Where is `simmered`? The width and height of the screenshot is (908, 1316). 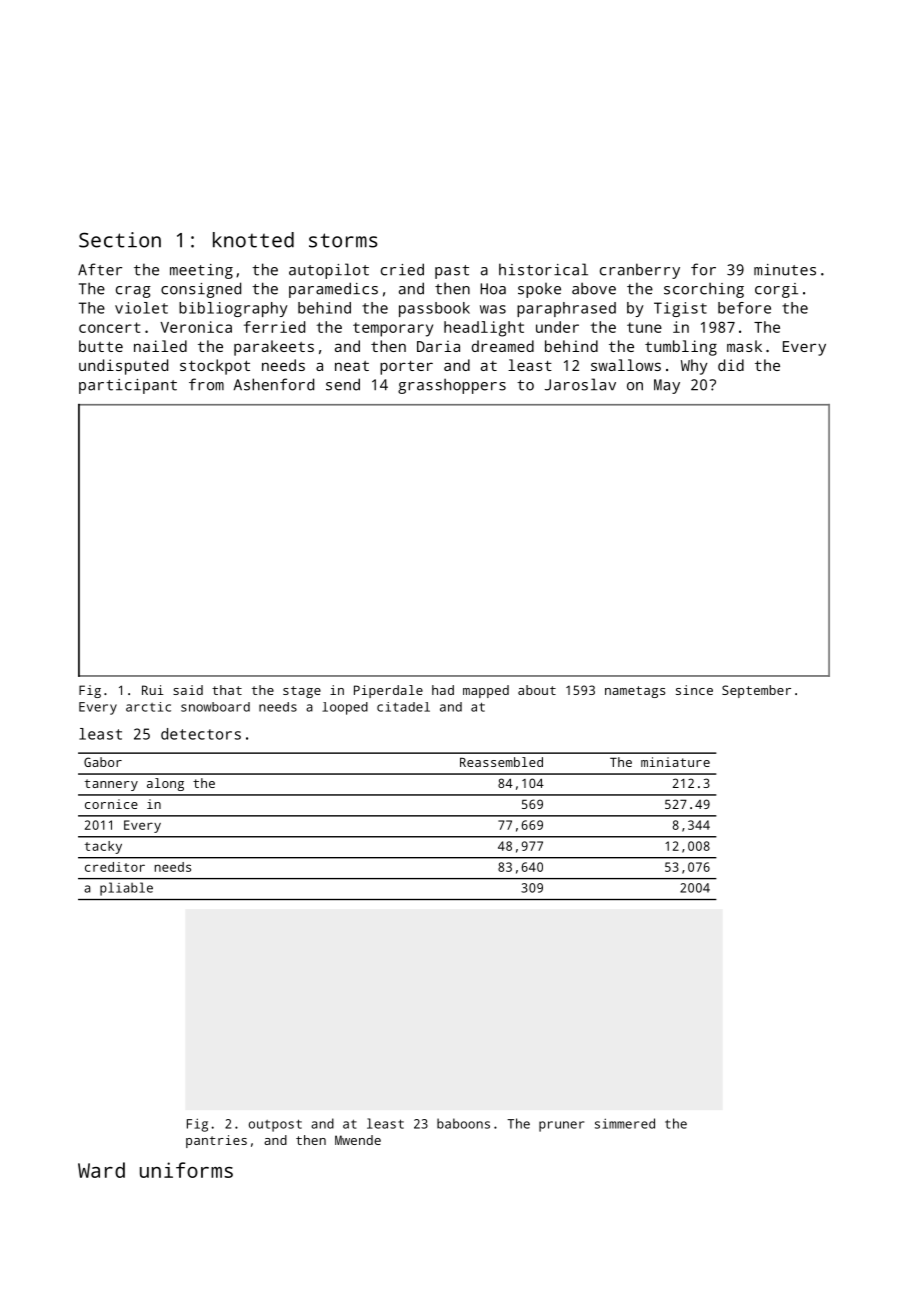
simmered is located at coordinates (625, 1123).
